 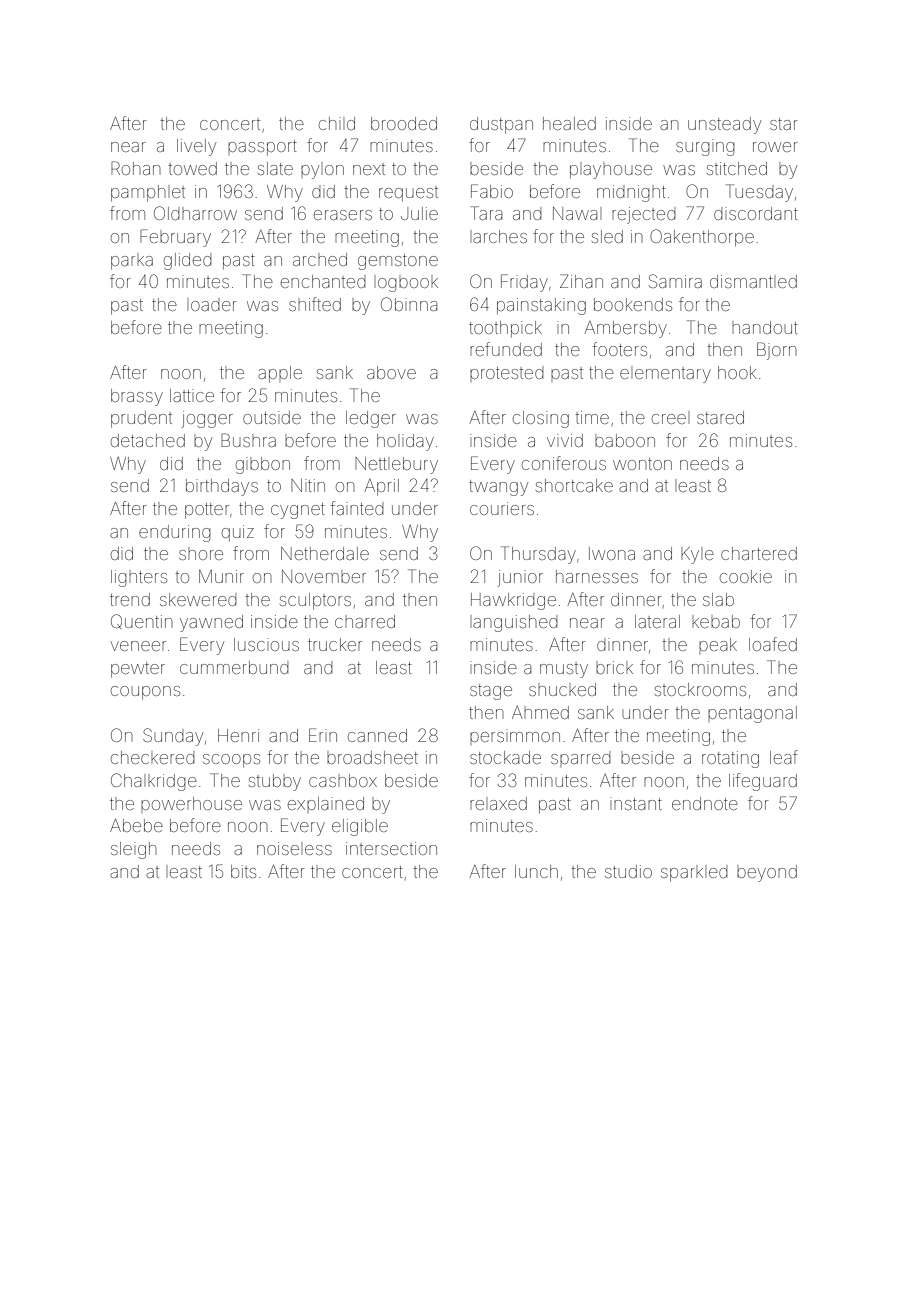 What do you see at coordinates (491, 692) in the screenshot?
I see `stage` at bounding box center [491, 692].
